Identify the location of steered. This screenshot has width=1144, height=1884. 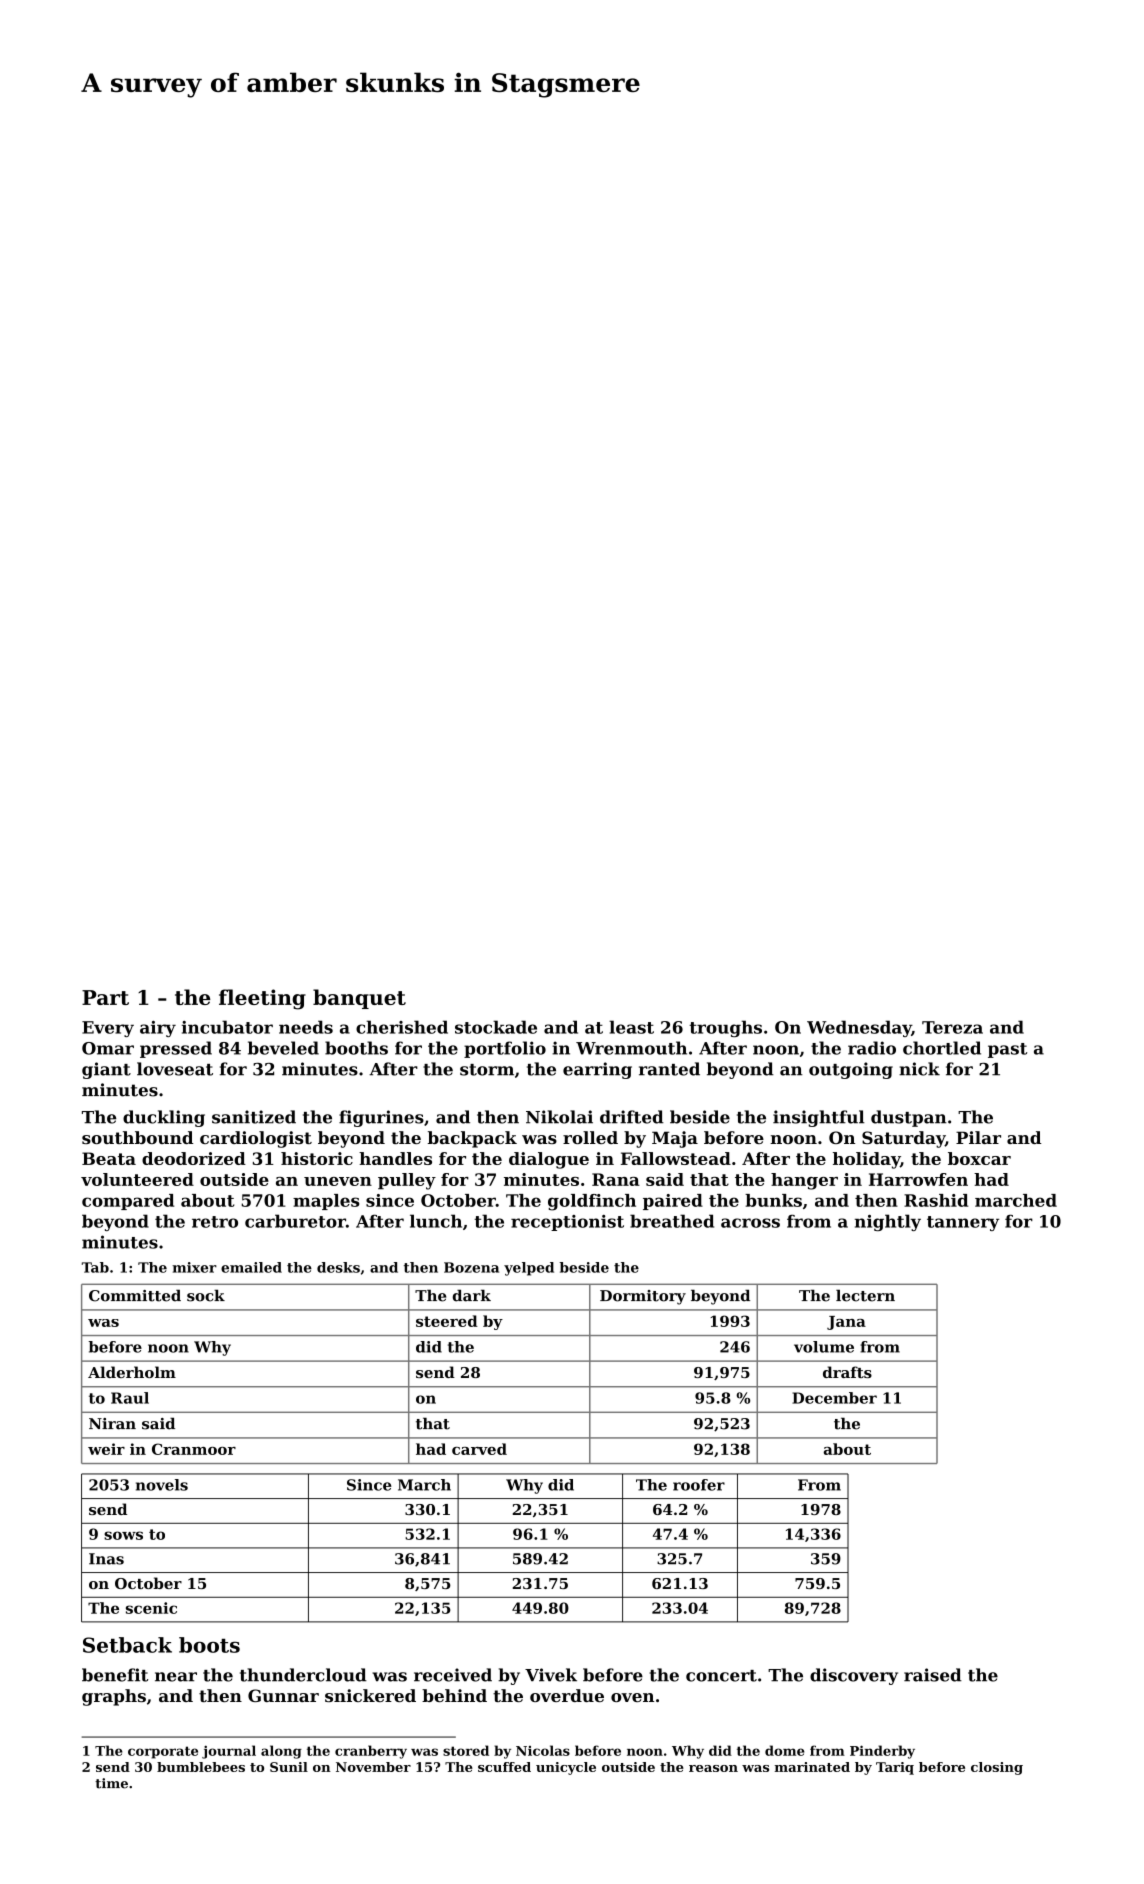
(447, 1321).
